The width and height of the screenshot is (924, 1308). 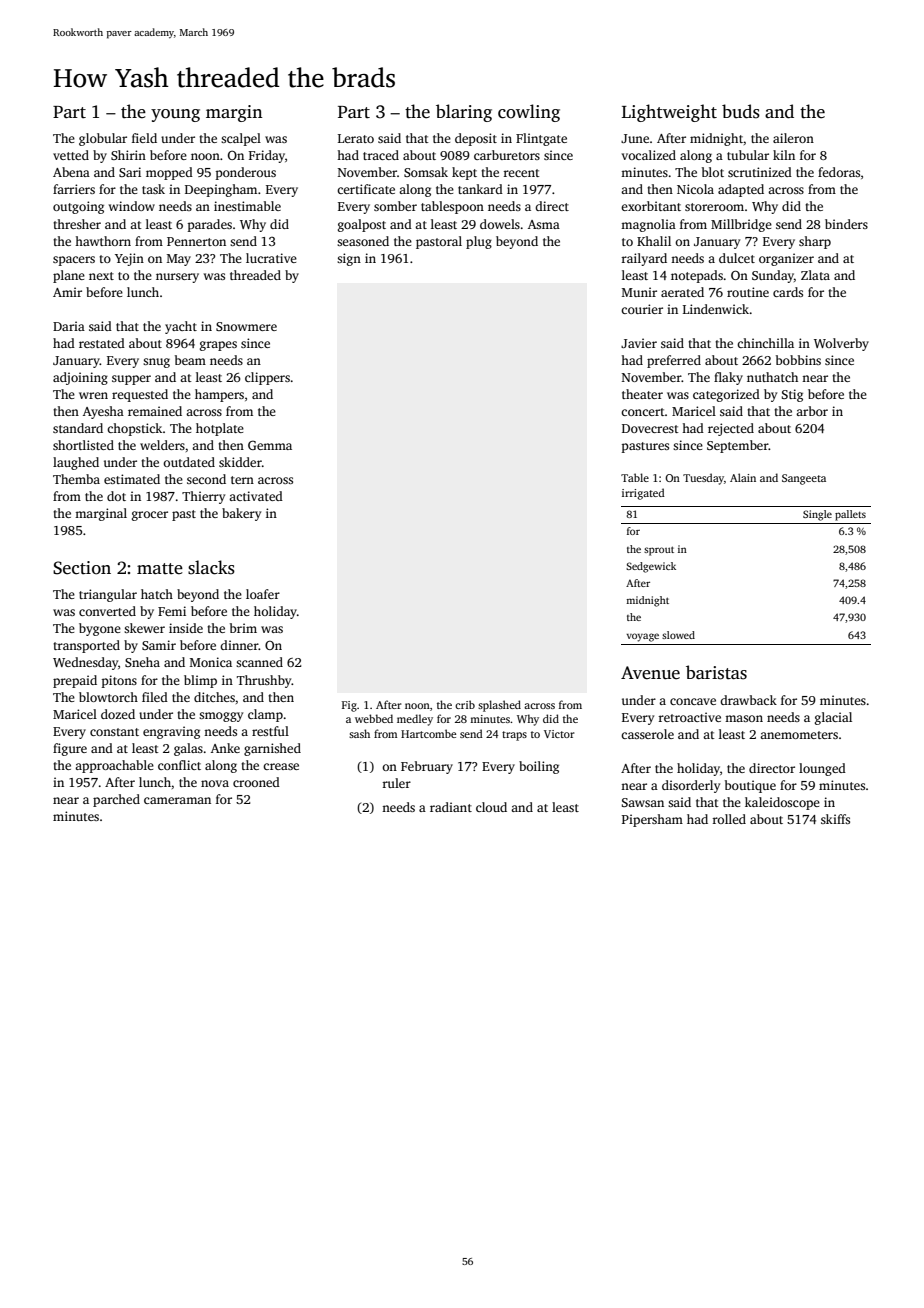 What do you see at coordinates (243, 628) in the screenshot?
I see `brim` at bounding box center [243, 628].
